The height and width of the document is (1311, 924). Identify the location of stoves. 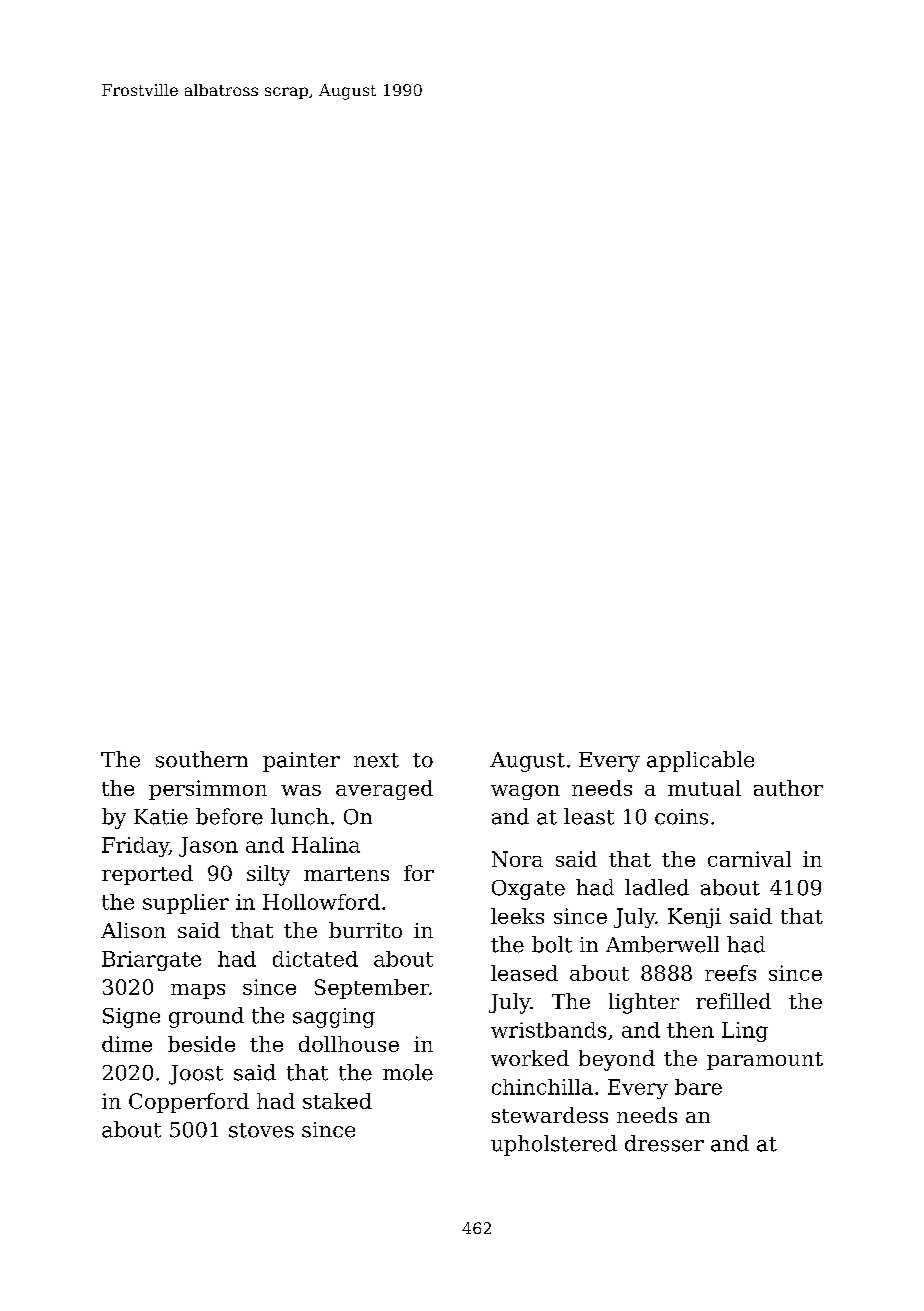
(261, 1130).
